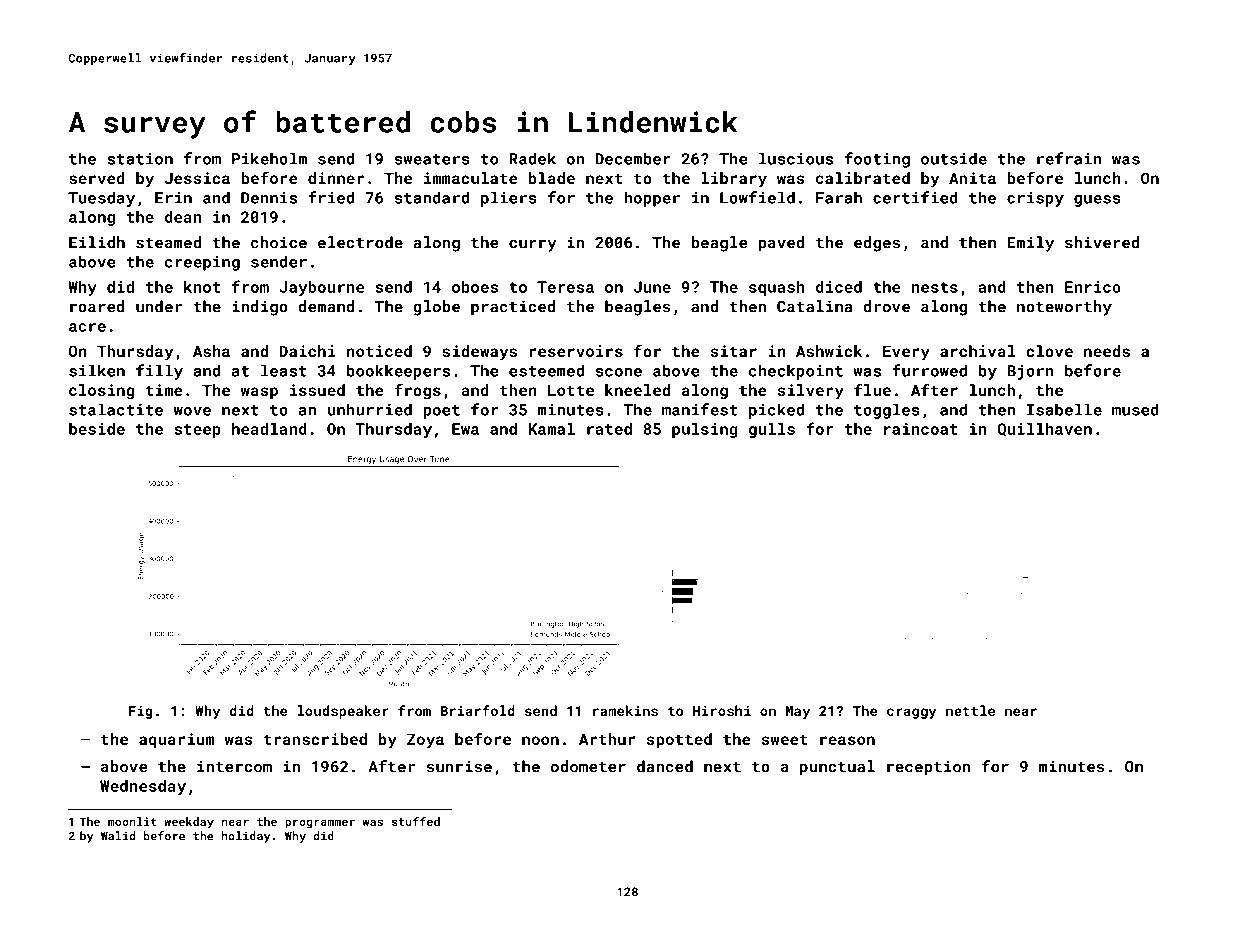 The image size is (1233, 952). What do you see at coordinates (326, 306) in the screenshot?
I see `demand` at bounding box center [326, 306].
